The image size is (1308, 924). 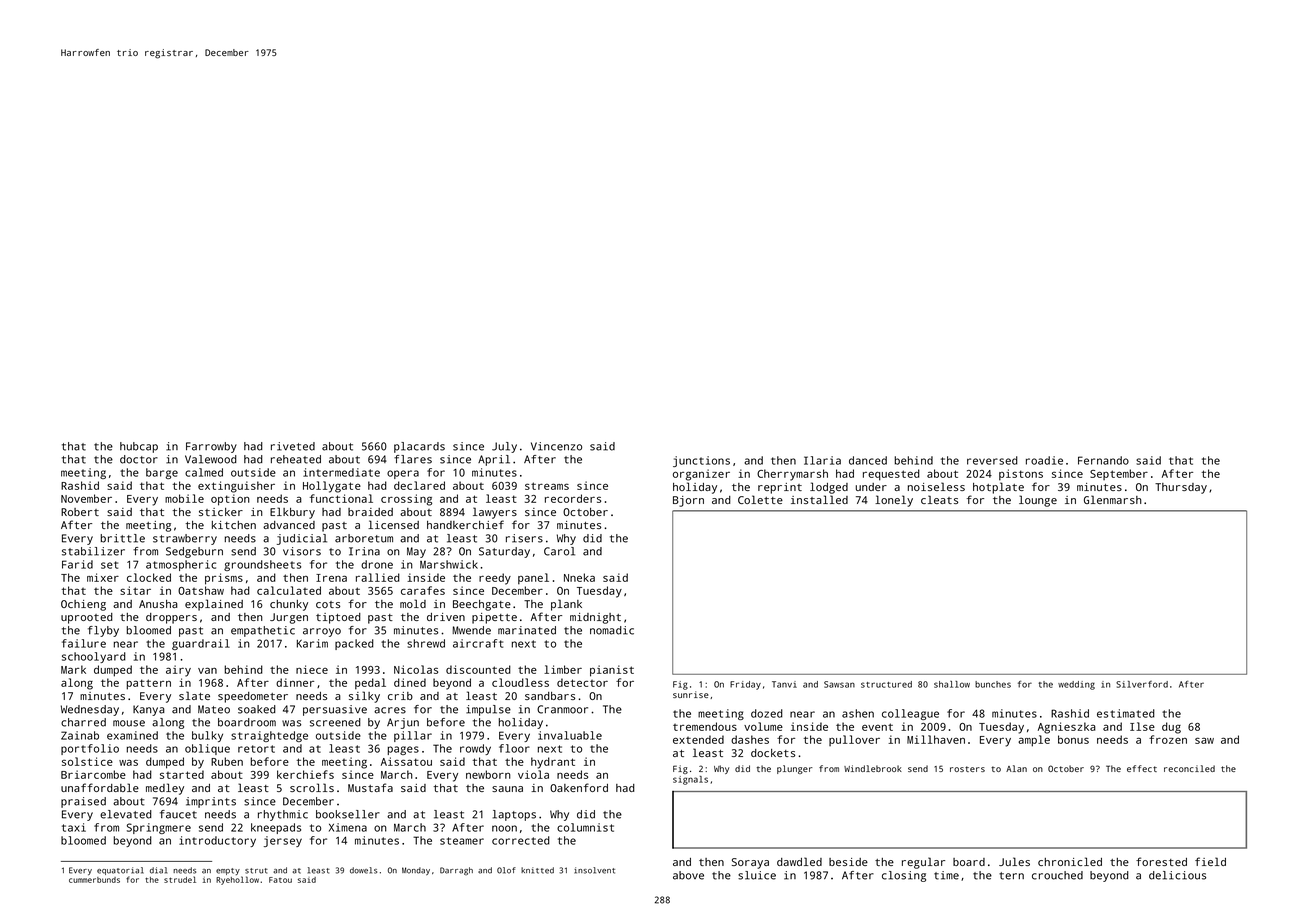 What do you see at coordinates (691, 694) in the page?
I see `sunrise` at bounding box center [691, 694].
